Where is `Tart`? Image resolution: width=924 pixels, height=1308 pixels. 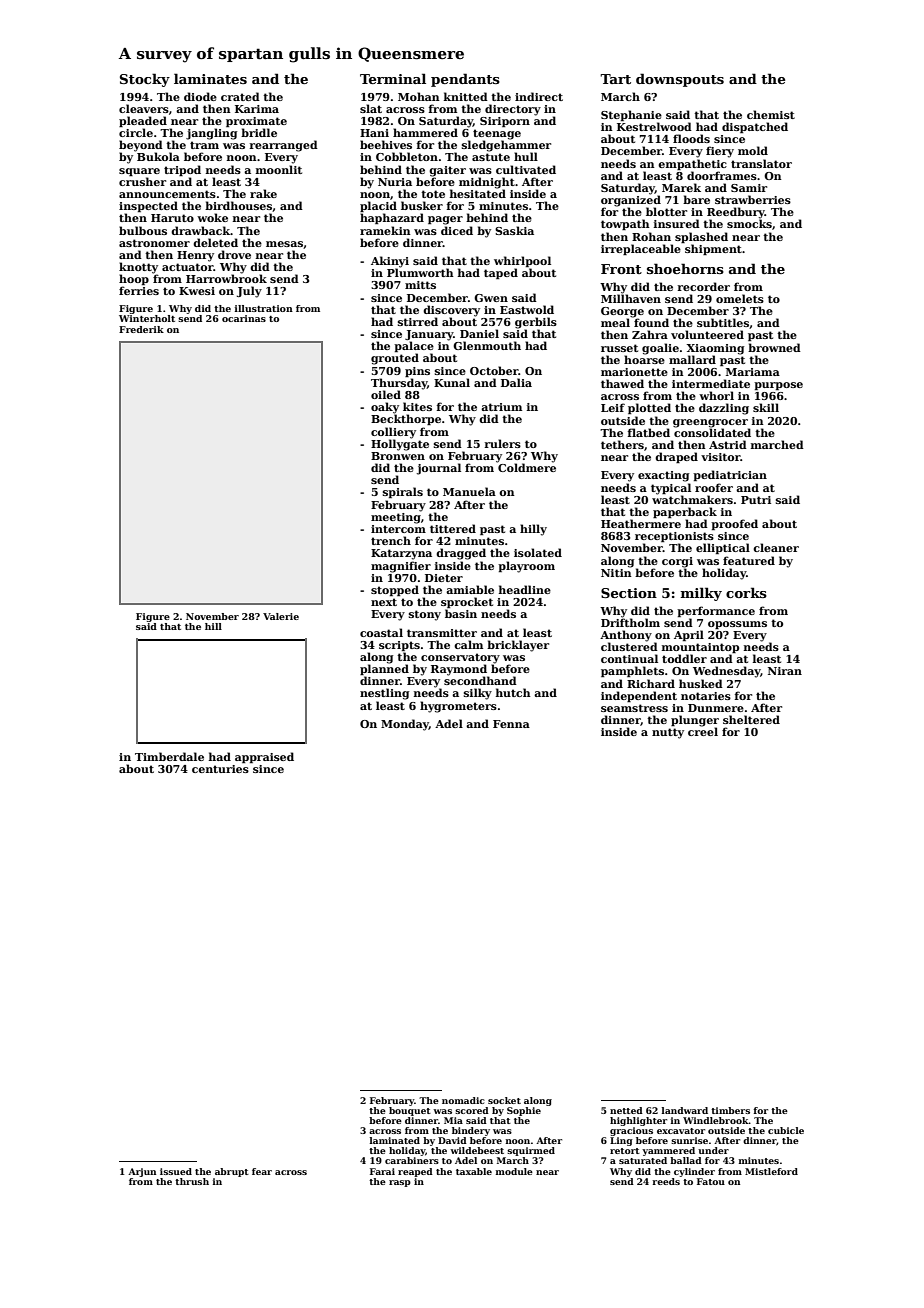 Tart is located at coordinates (615, 79).
